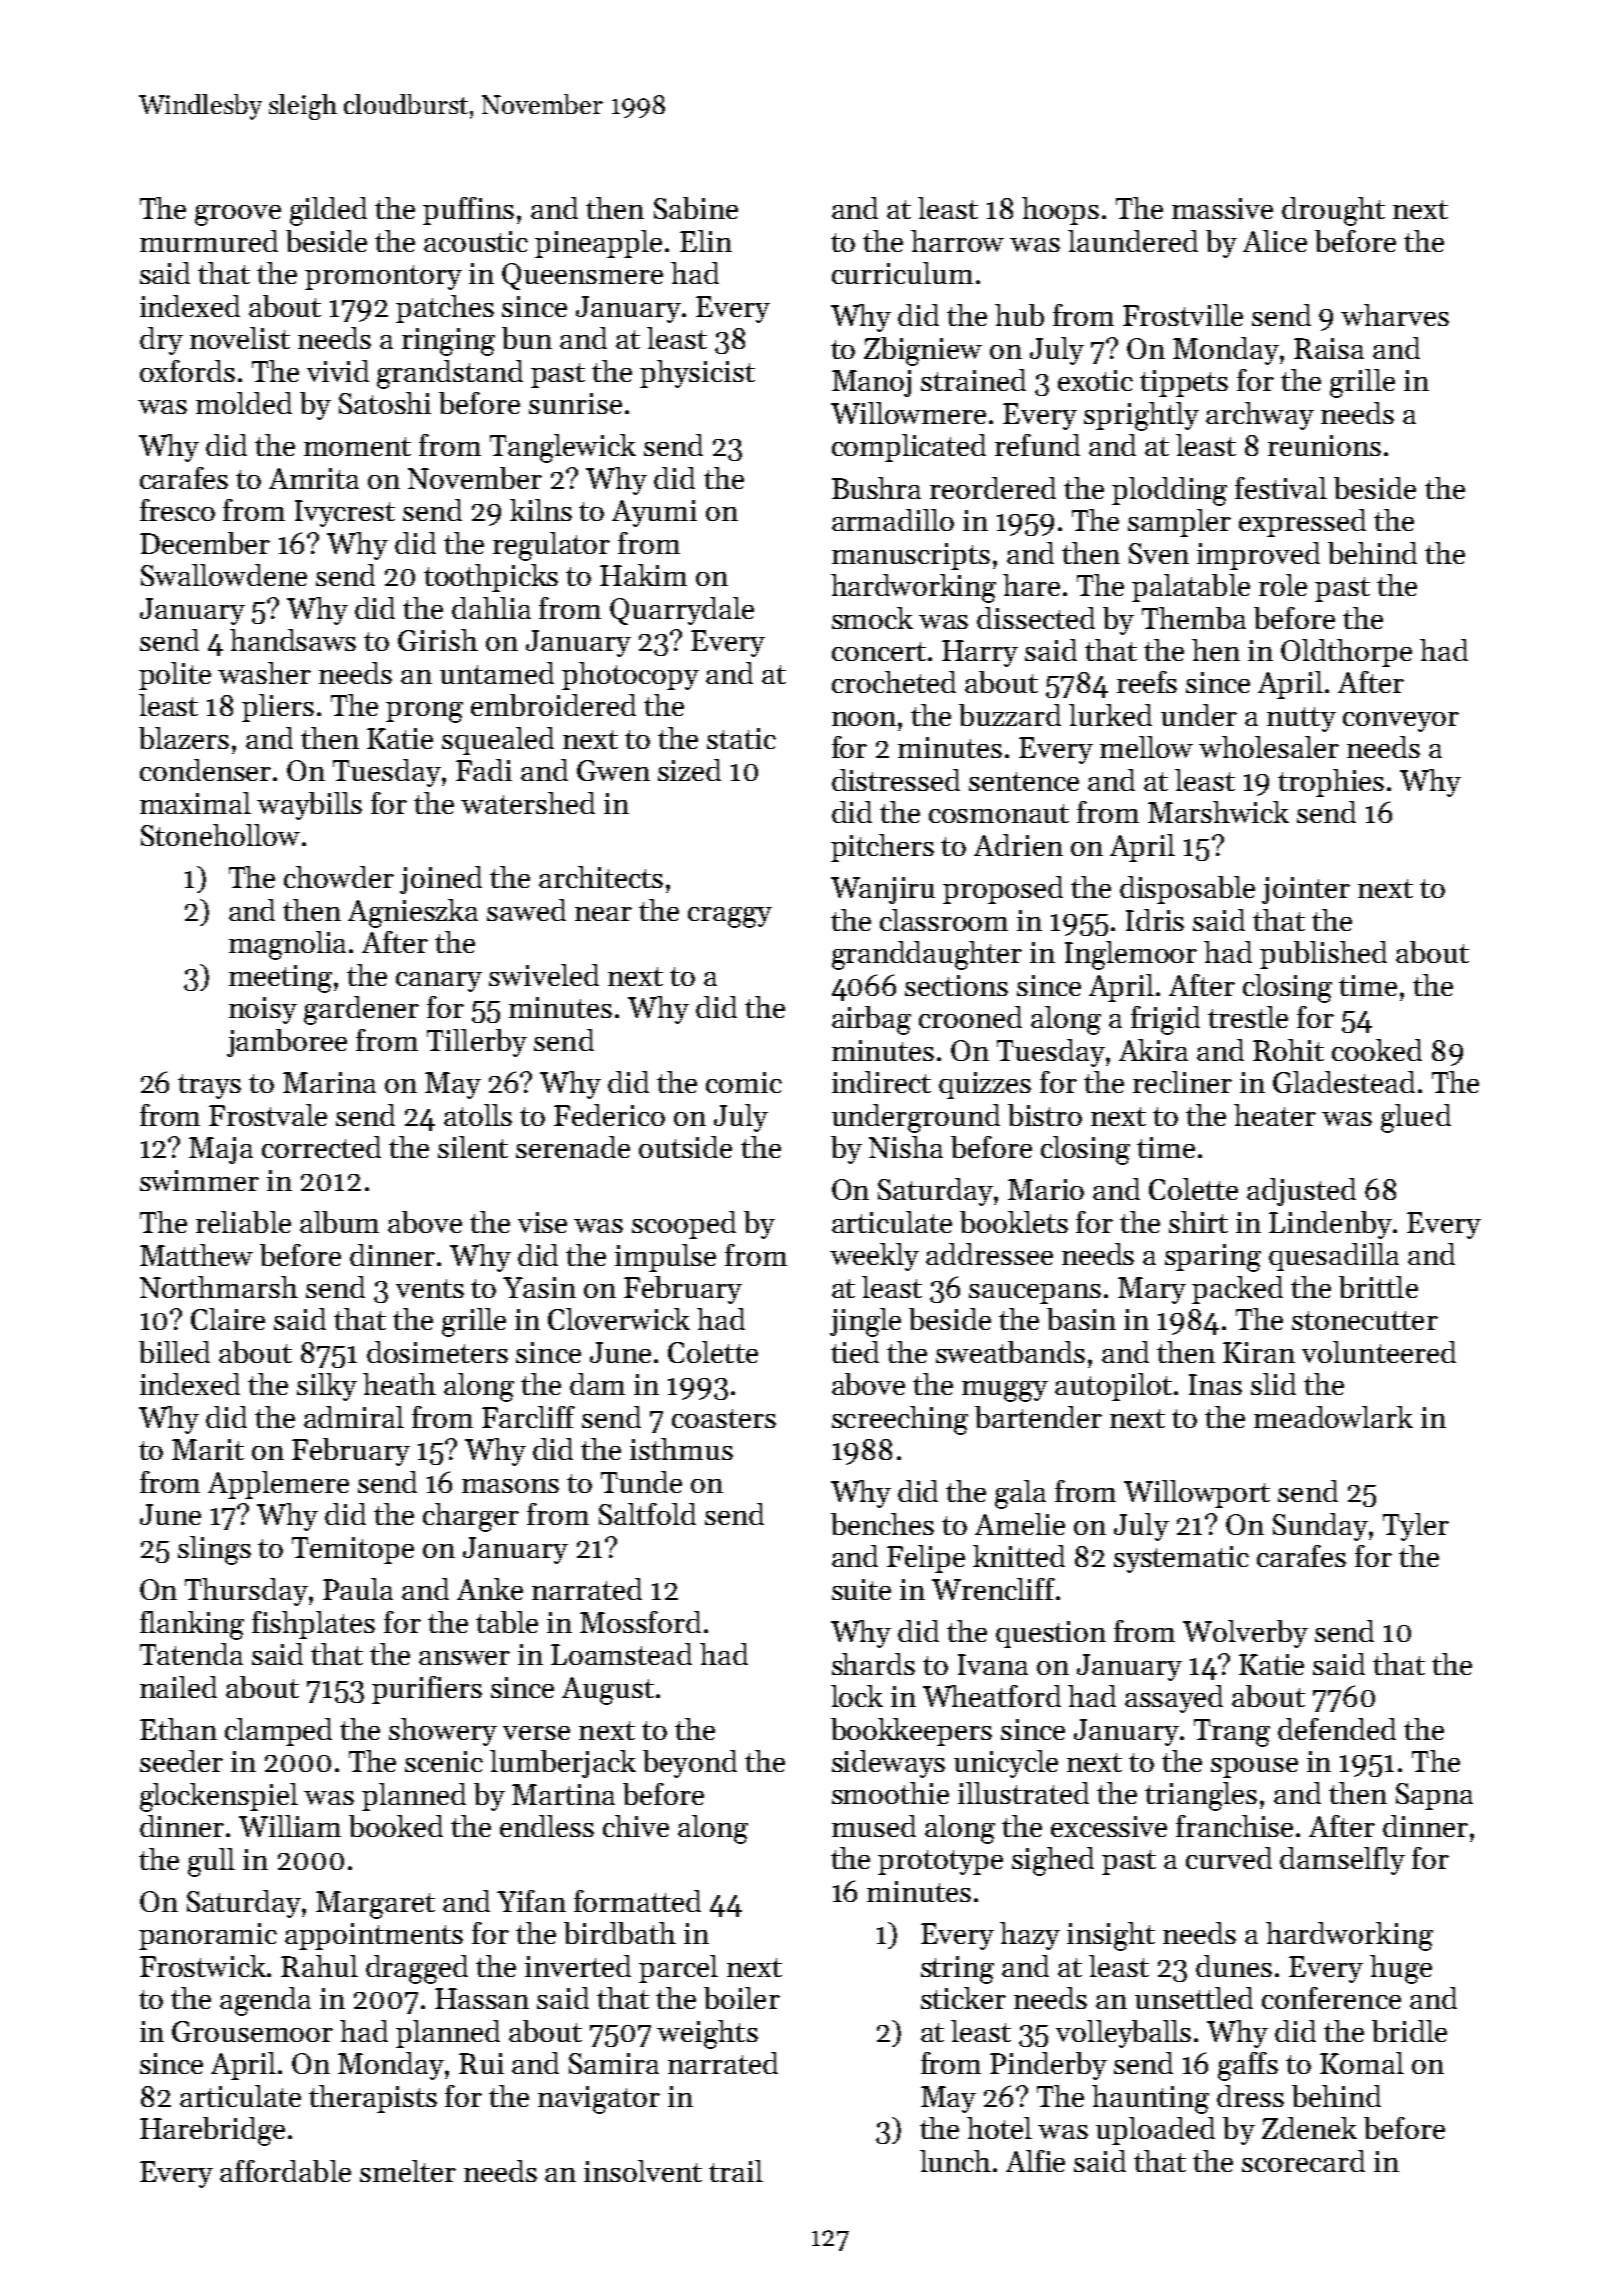 The width and height of the screenshot is (1620, 2292). Describe the element at coordinates (1232, 1733) in the screenshot. I see `Trang` at that location.
